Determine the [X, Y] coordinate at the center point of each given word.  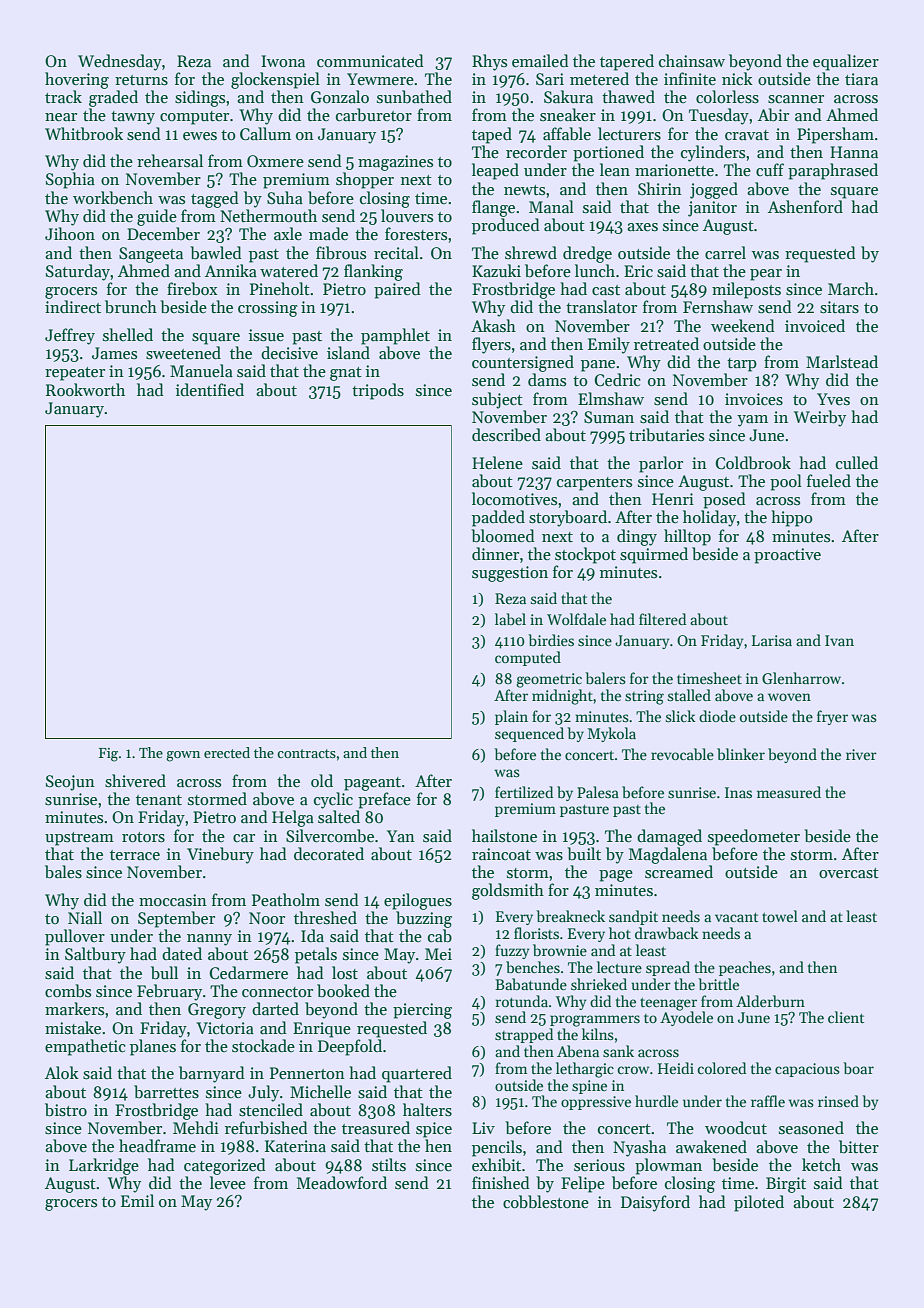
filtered [662, 619]
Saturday [78, 272]
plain [511, 717]
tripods [378, 391]
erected [227, 752]
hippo [791, 518]
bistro [66, 1110]
